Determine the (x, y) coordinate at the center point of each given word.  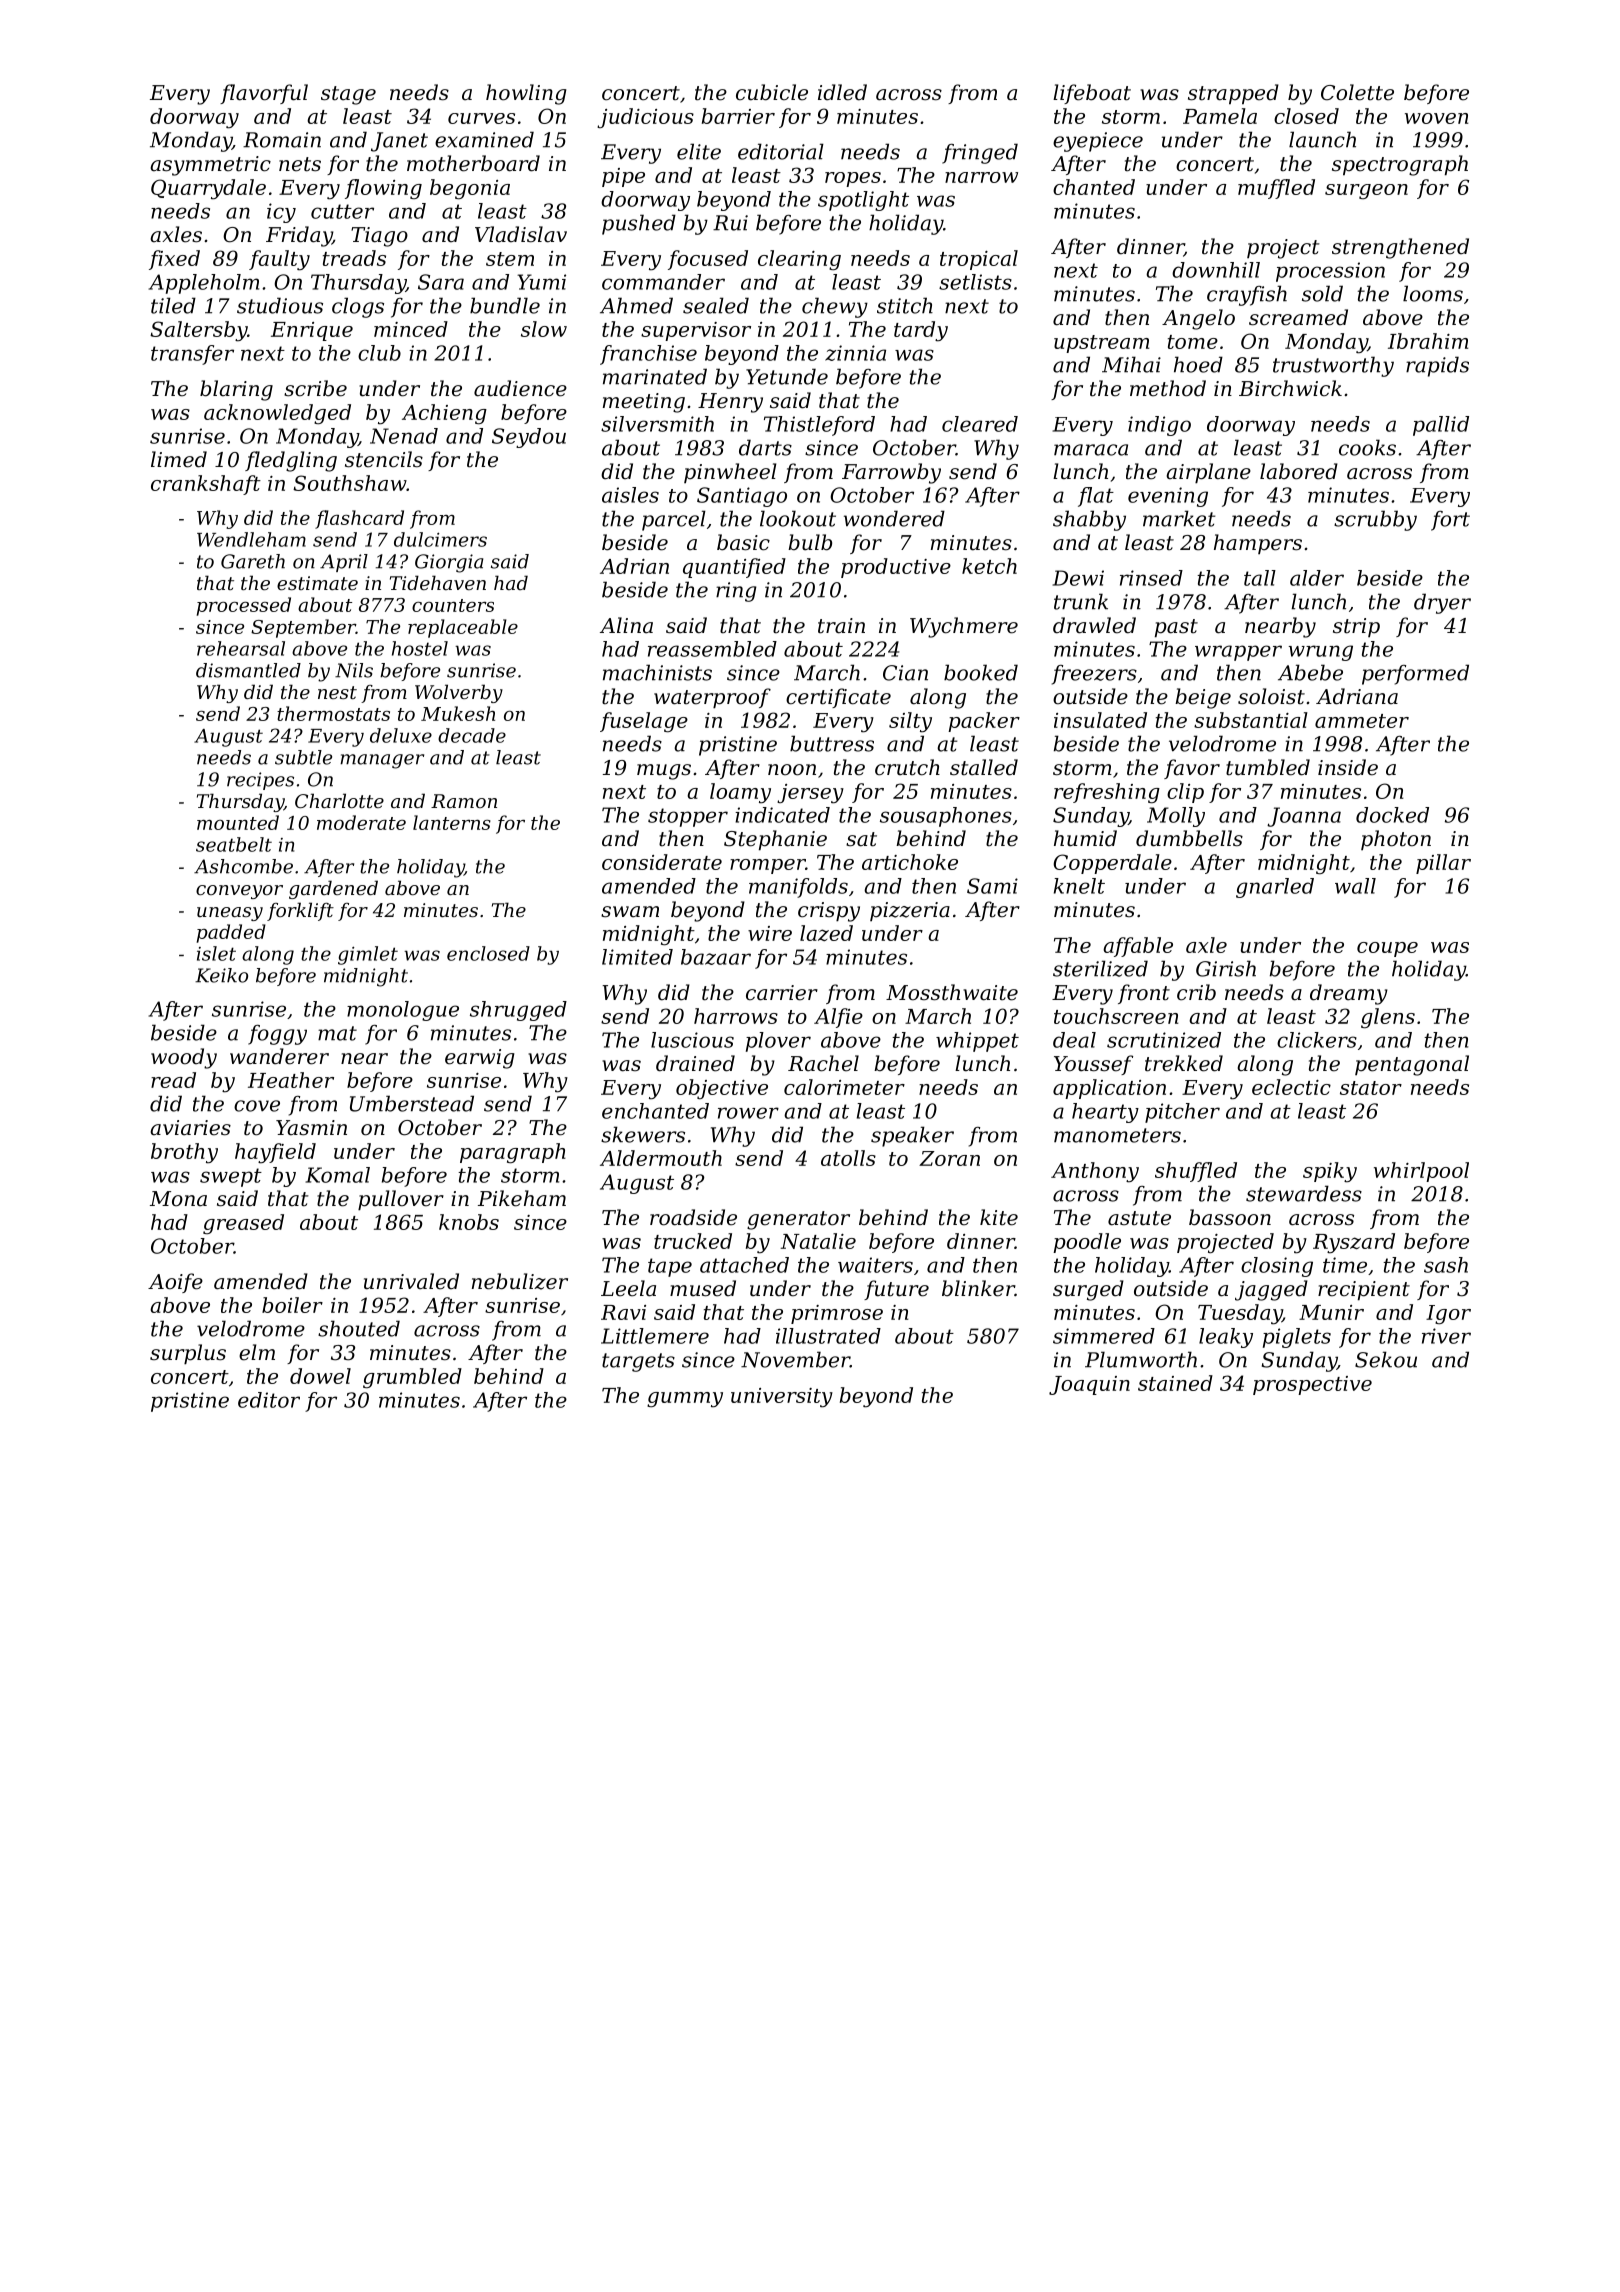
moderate (361, 822)
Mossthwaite (952, 992)
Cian (905, 673)
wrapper (1238, 653)
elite (699, 151)
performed (1415, 674)
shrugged (518, 1011)
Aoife (175, 1283)
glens (1388, 1018)
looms (1433, 293)
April (344, 563)
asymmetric (210, 166)
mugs (664, 772)
